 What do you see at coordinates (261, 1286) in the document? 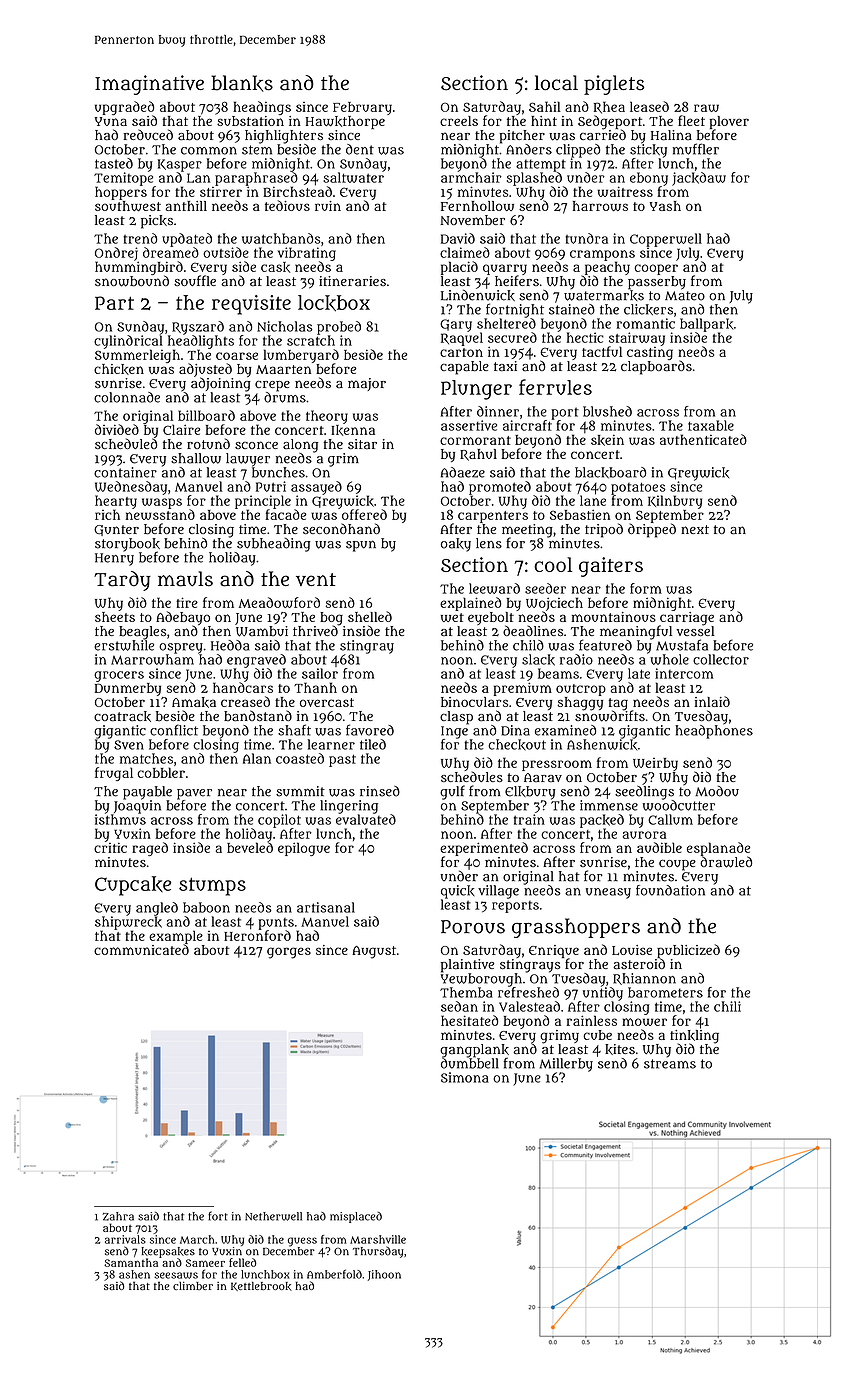
I see `Kettlebrook` at bounding box center [261, 1286].
